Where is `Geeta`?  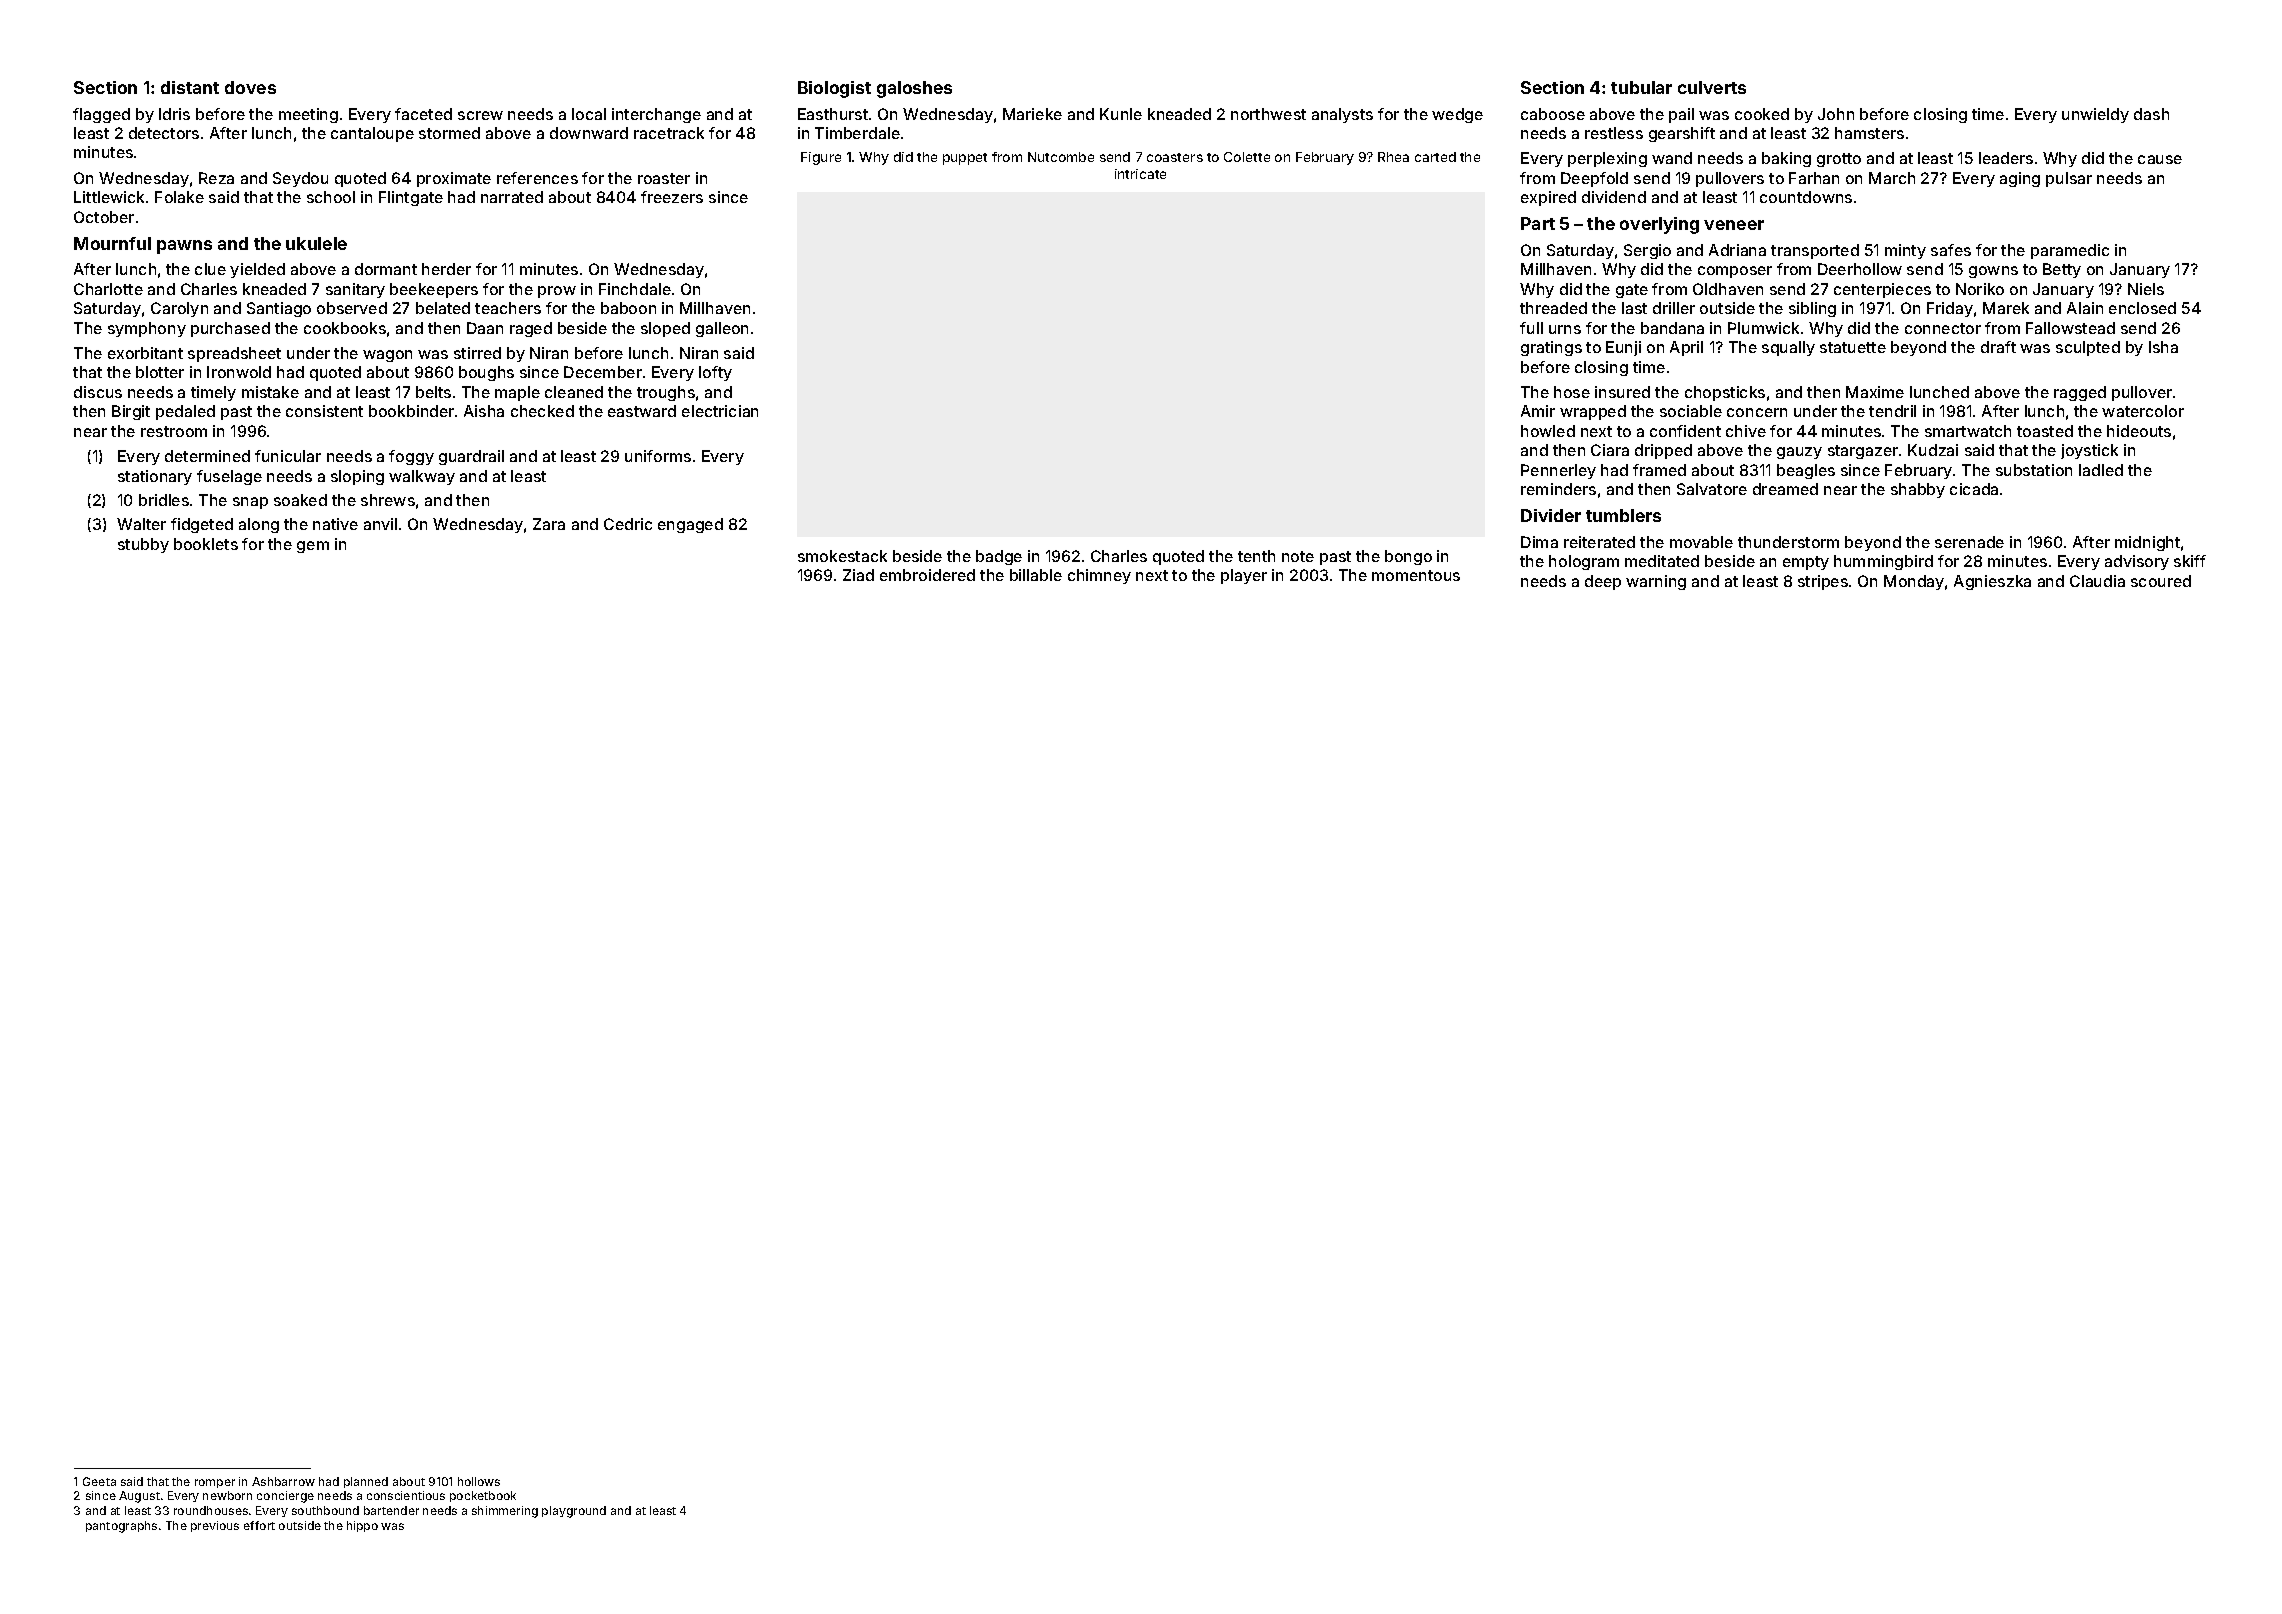
Geeta is located at coordinates (99, 1481).
